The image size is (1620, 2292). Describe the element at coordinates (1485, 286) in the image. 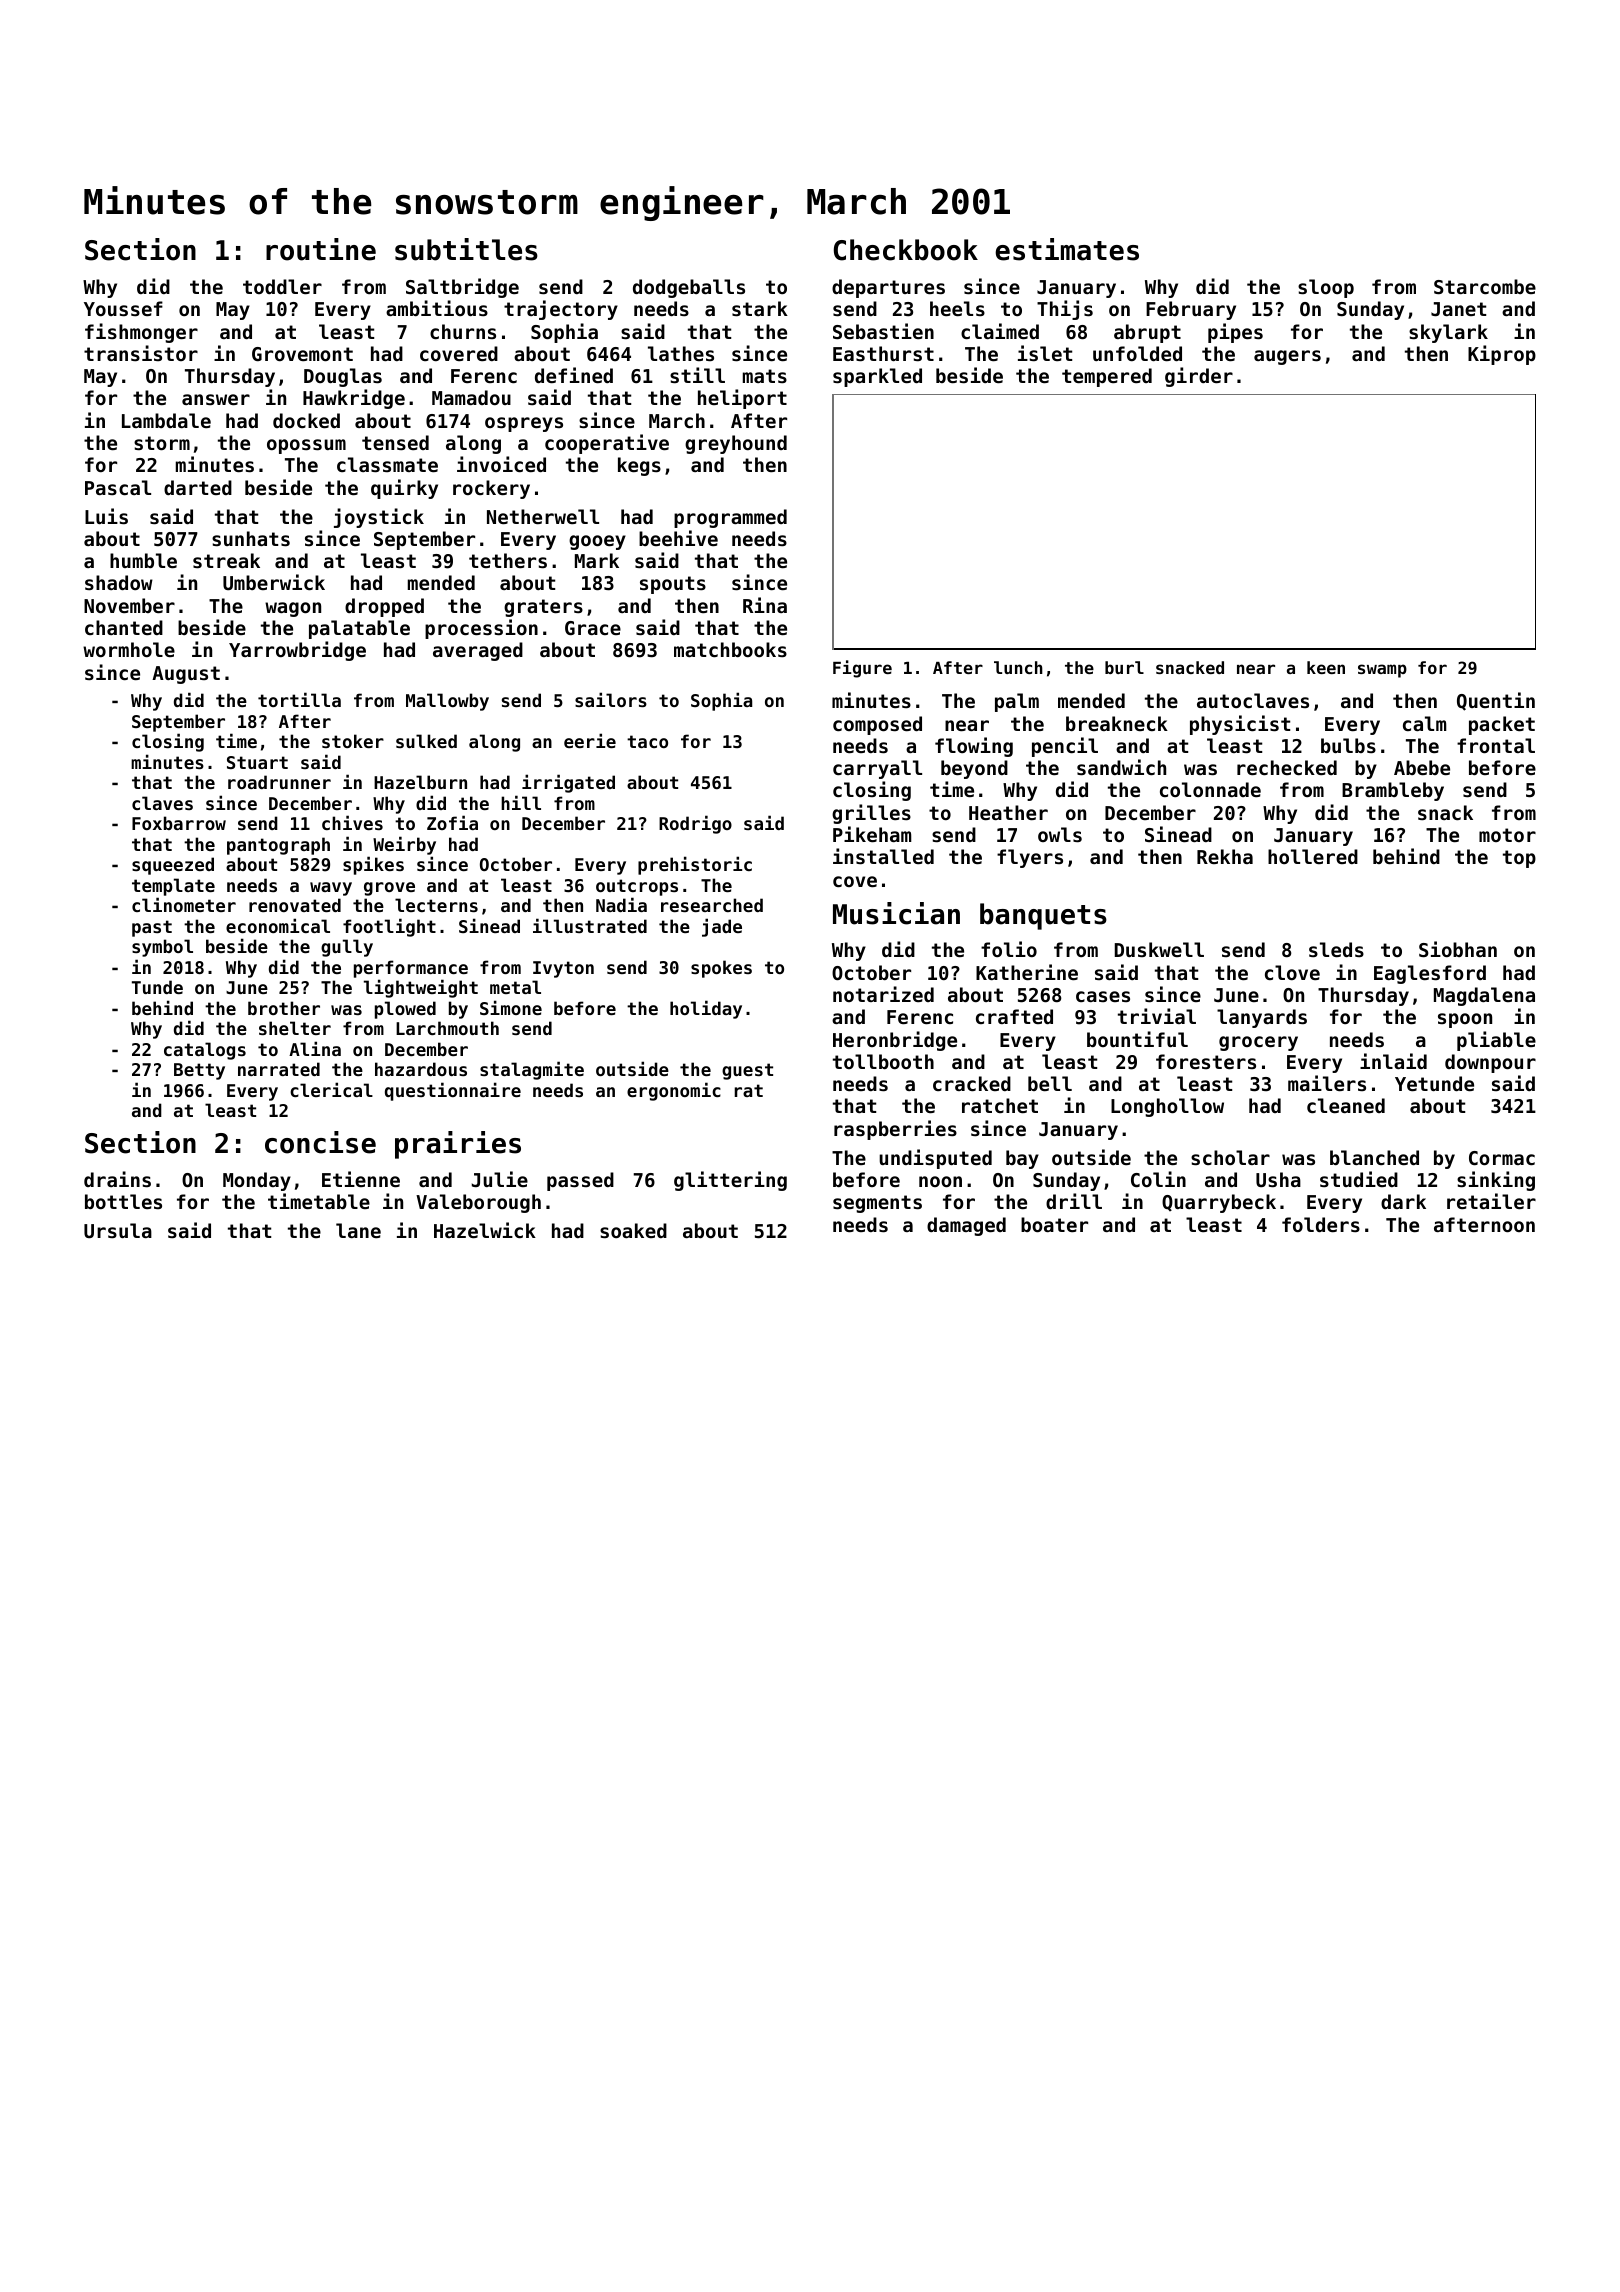

I see `Starcombe` at that location.
